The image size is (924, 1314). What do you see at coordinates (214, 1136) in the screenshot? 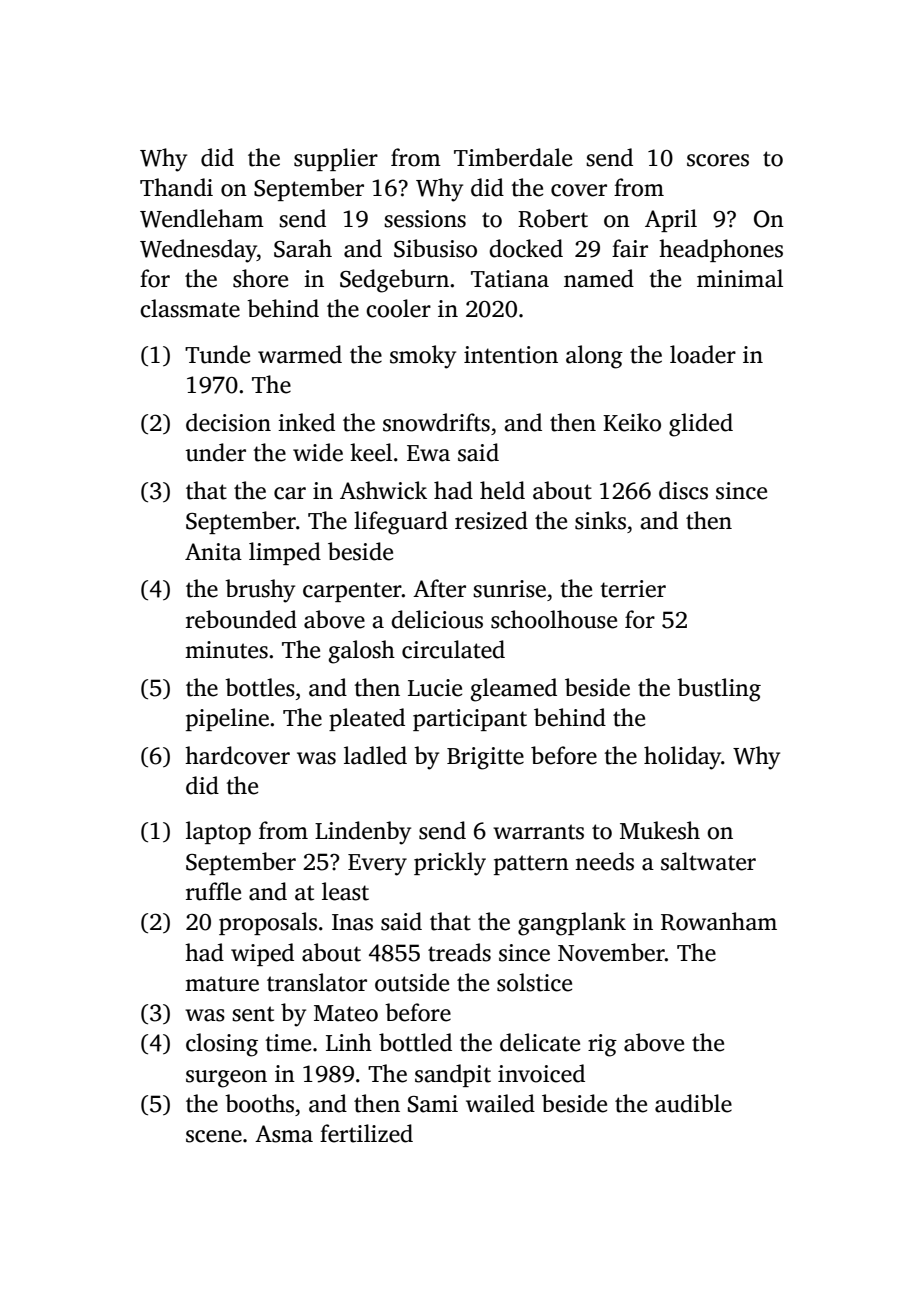
I see `scene` at bounding box center [214, 1136].
